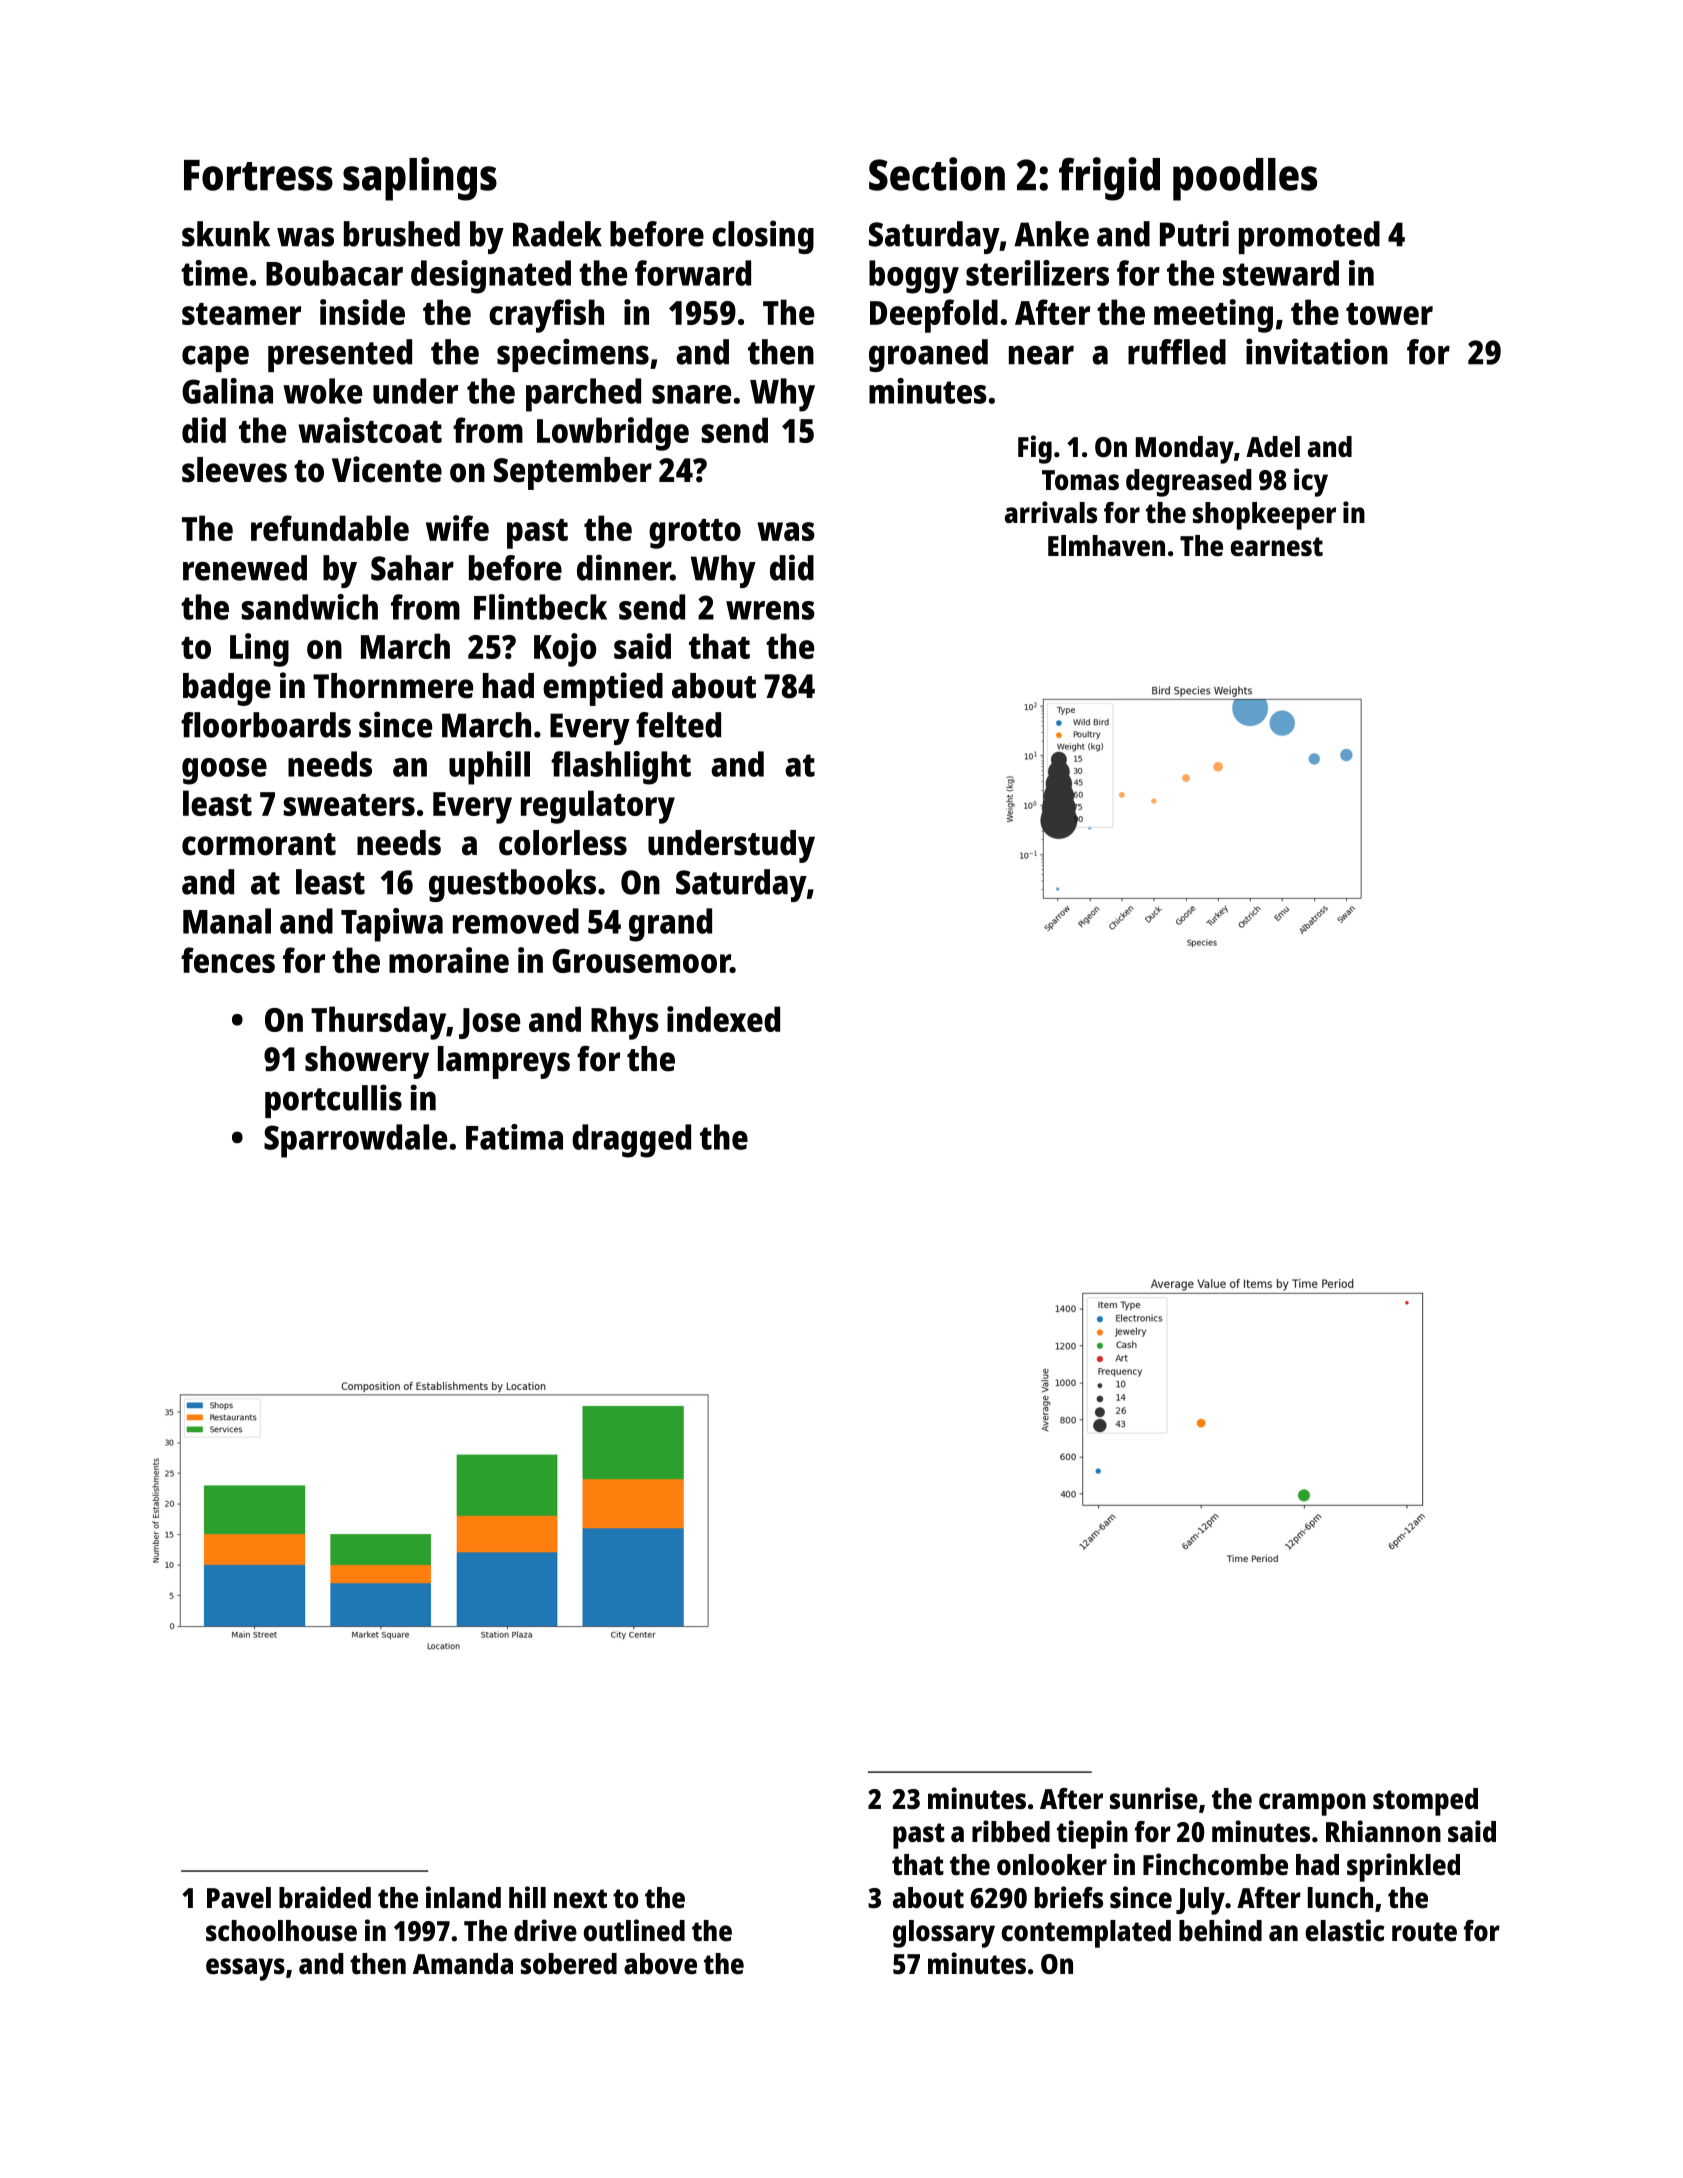 Image resolution: width=1683 pixels, height=2178 pixels. What do you see at coordinates (613, 434) in the page?
I see `Lowbridge` at bounding box center [613, 434].
